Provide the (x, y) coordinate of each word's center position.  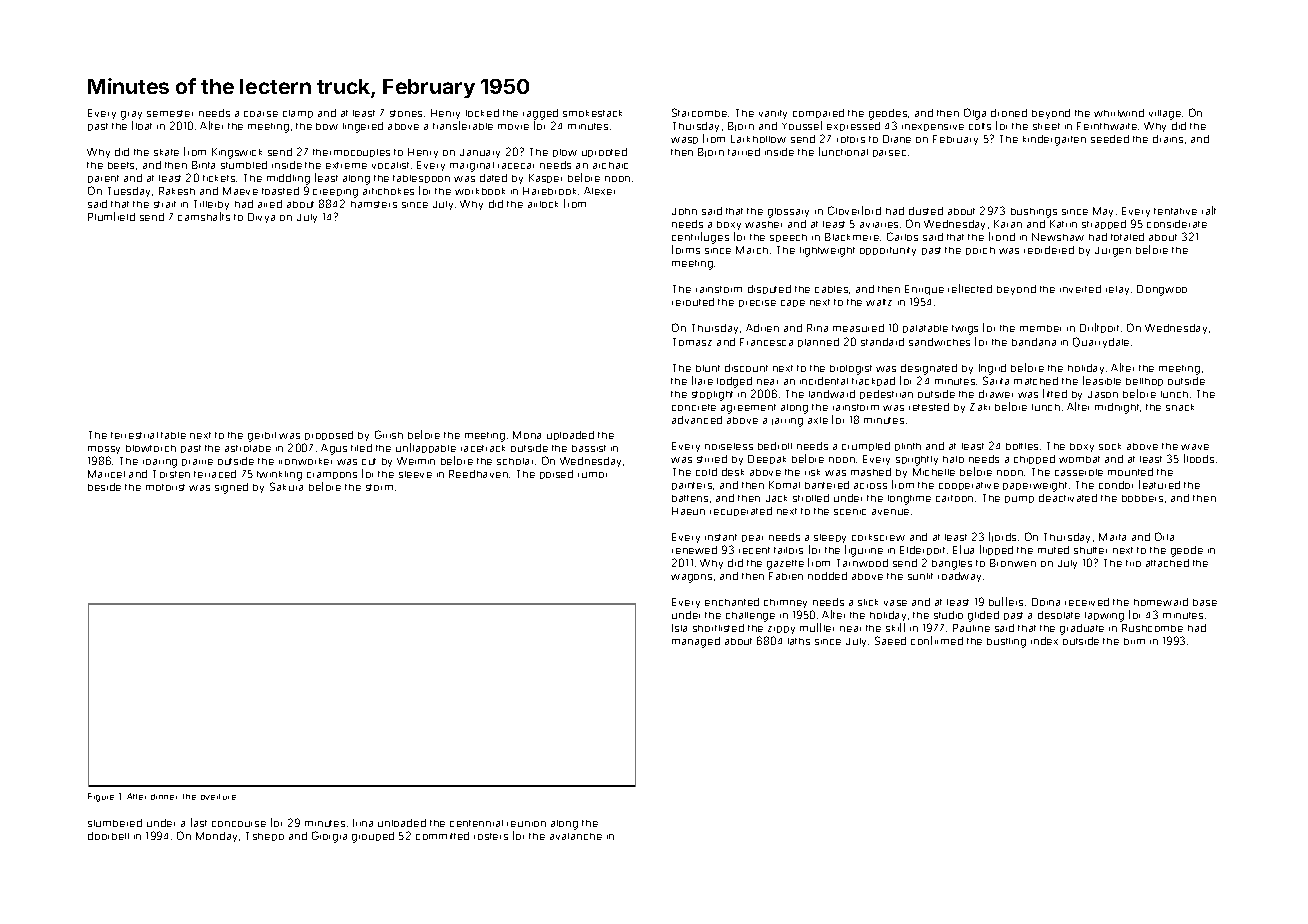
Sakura (286, 486)
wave (1195, 447)
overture (218, 797)
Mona (527, 435)
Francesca (766, 342)
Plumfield (111, 216)
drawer (996, 394)
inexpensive (933, 127)
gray (131, 115)
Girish (389, 434)
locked (482, 113)
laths (799, 641)
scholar (515, 461)
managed (696, 642)
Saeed (890, 640)
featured (1159, 484)
